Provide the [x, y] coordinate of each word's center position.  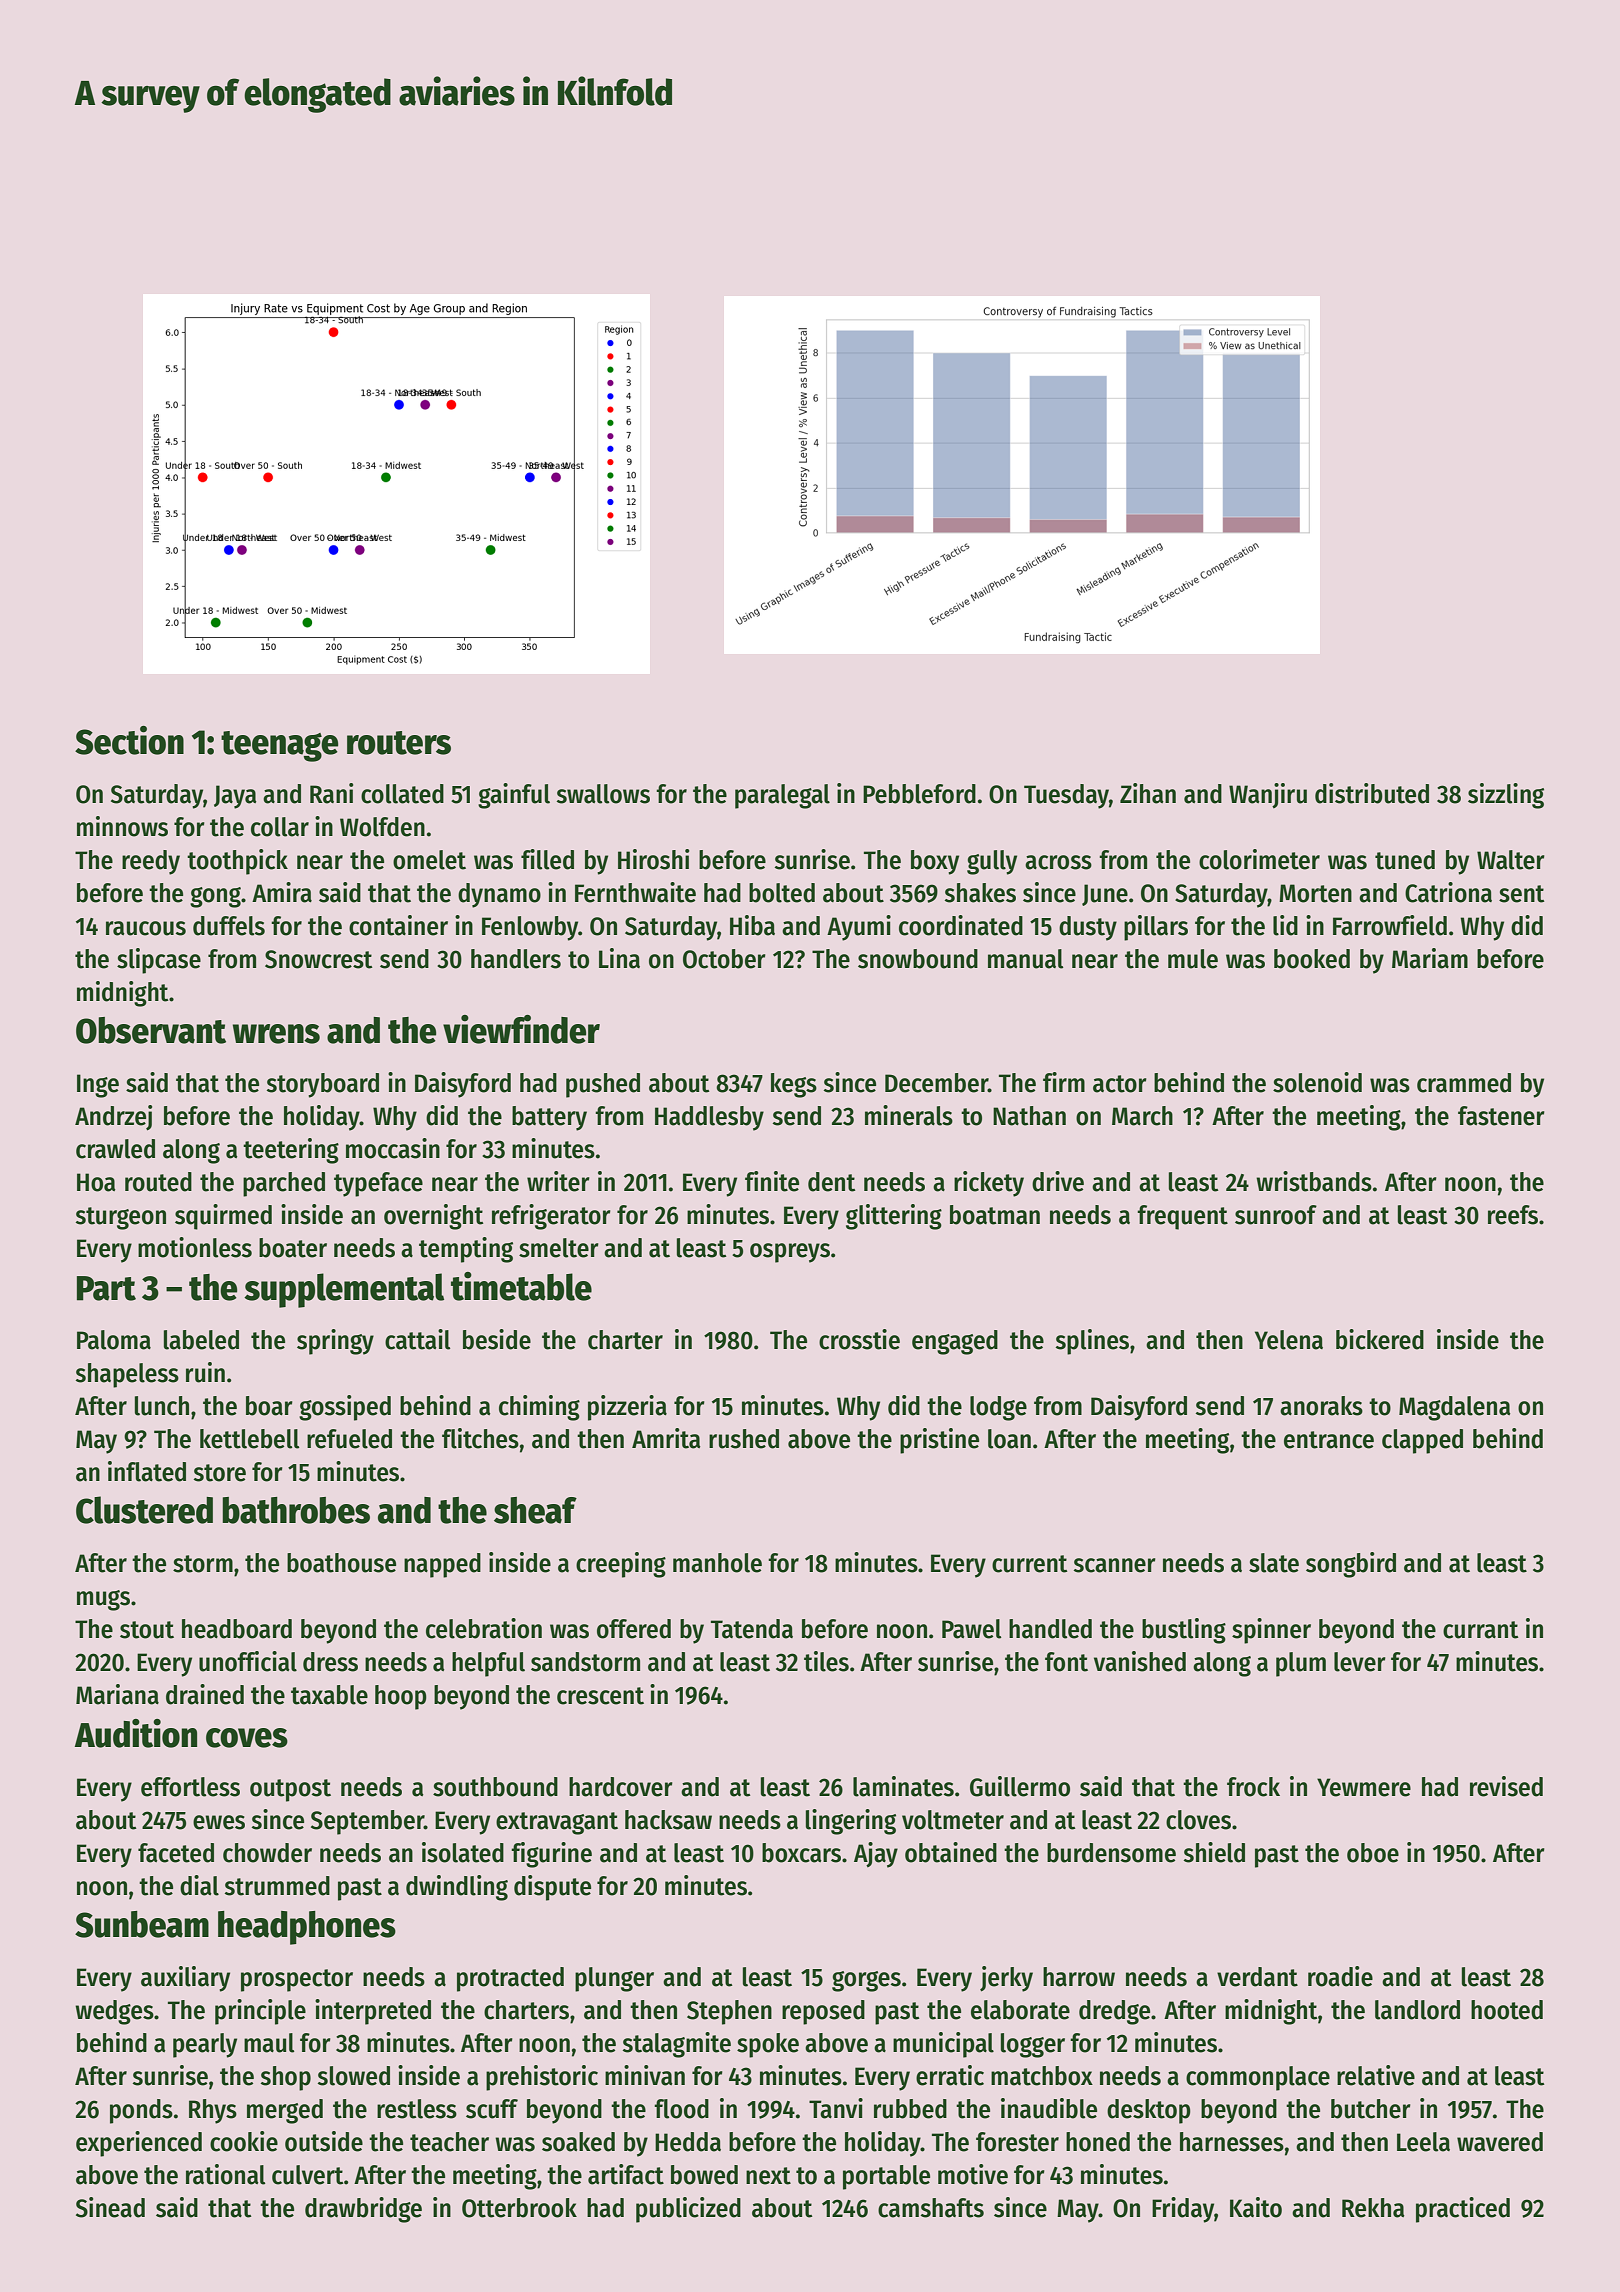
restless [417, 2109]
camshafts [931, 2208]
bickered [1380, 1339]
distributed [1372, 793]
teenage [280, 746]
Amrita [666, 1438]
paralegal [782, 796]
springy [335, 1342]
